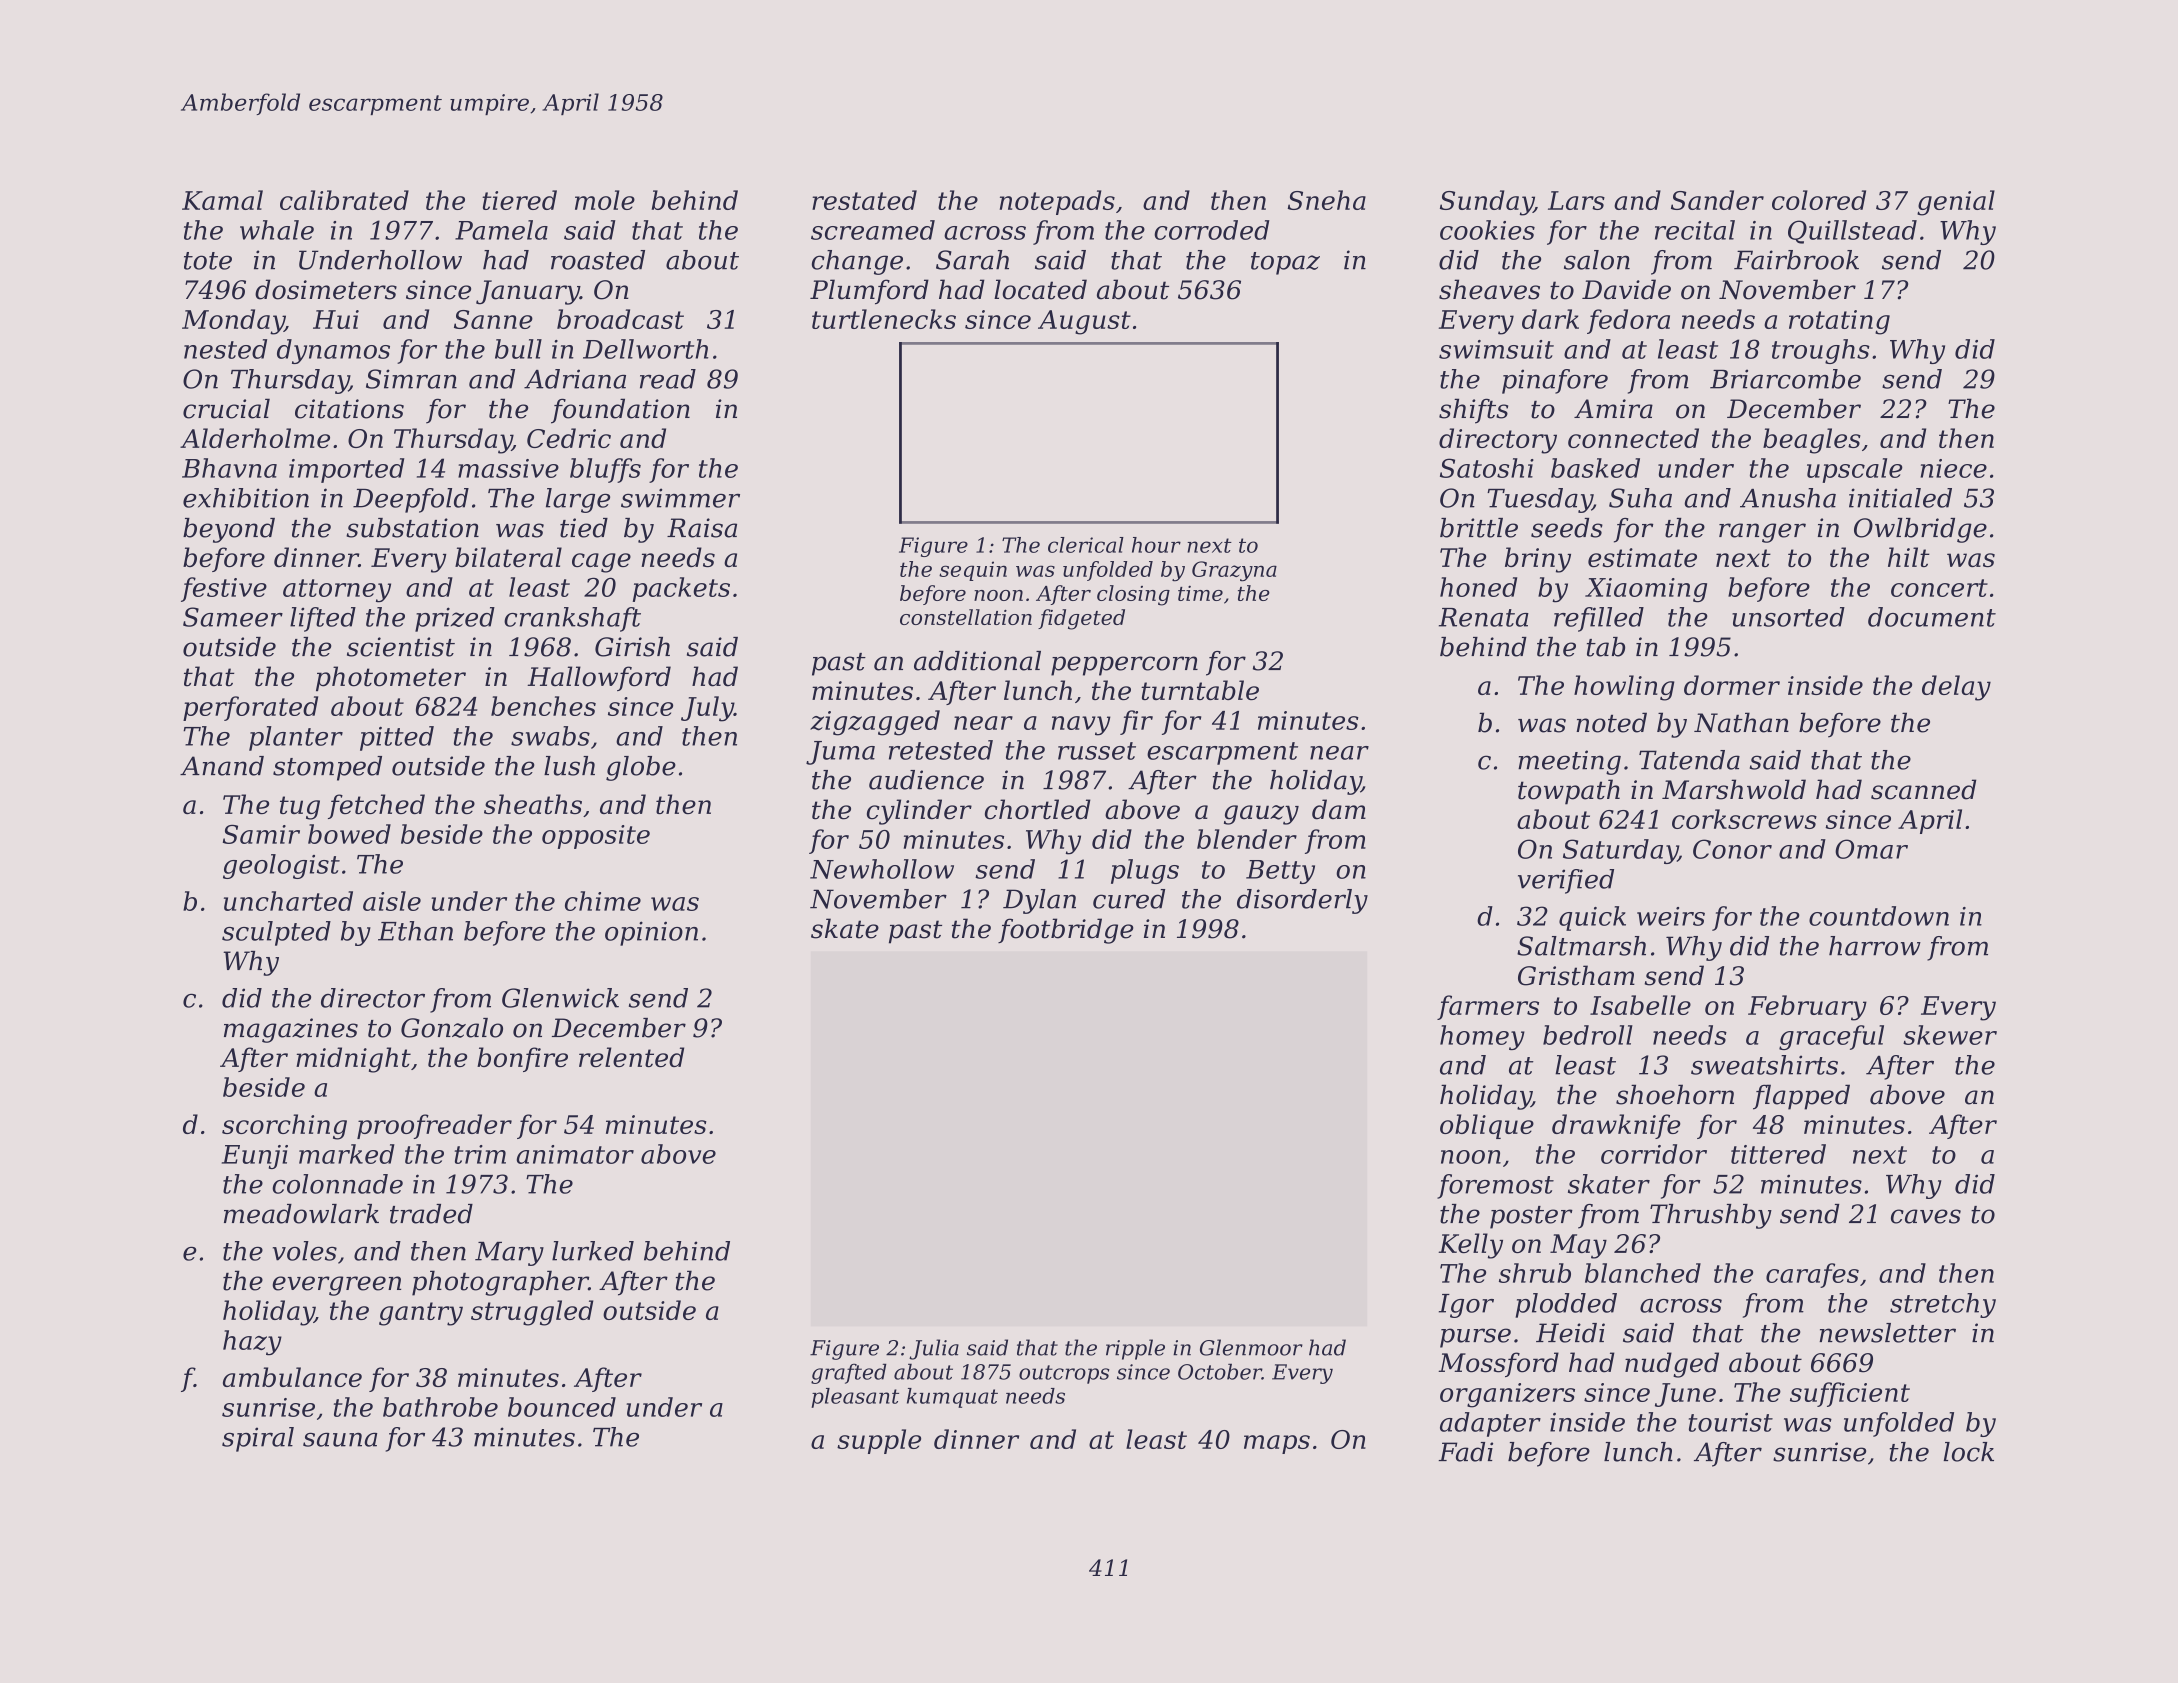  I want to click on Mary, so click(509, 1254).
